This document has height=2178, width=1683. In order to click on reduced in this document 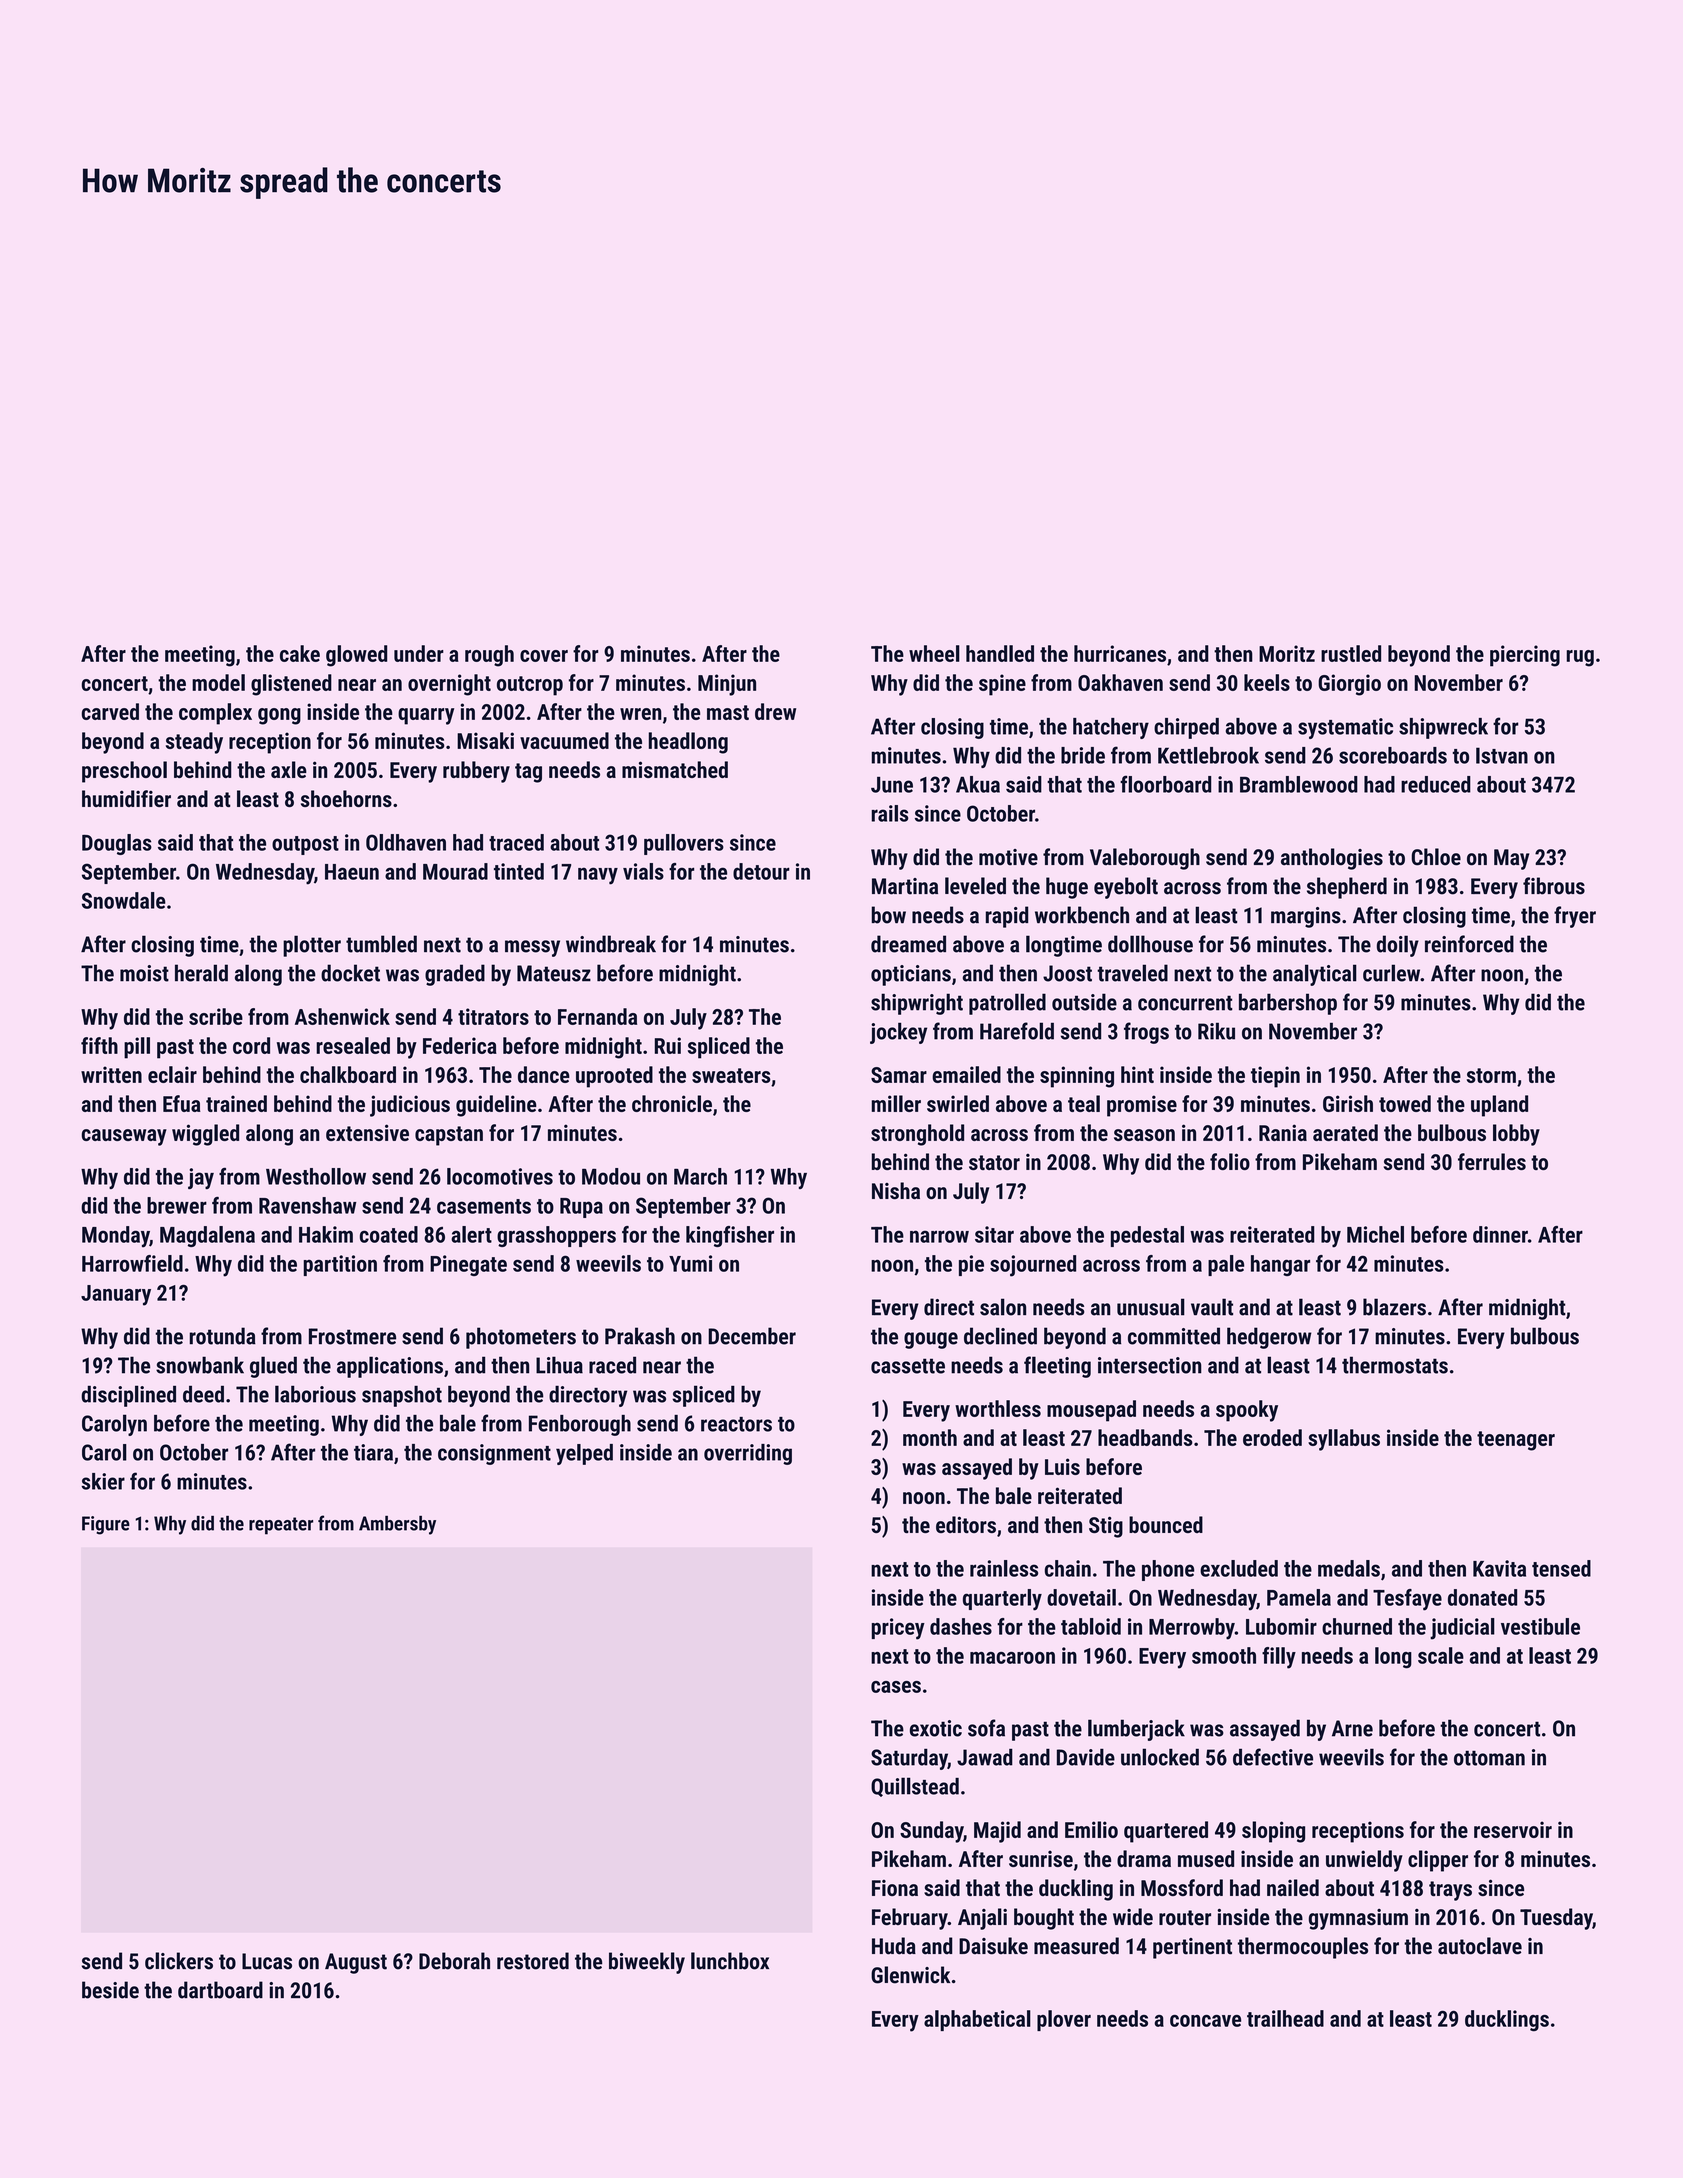, I will do `click(1436, 784)`.
